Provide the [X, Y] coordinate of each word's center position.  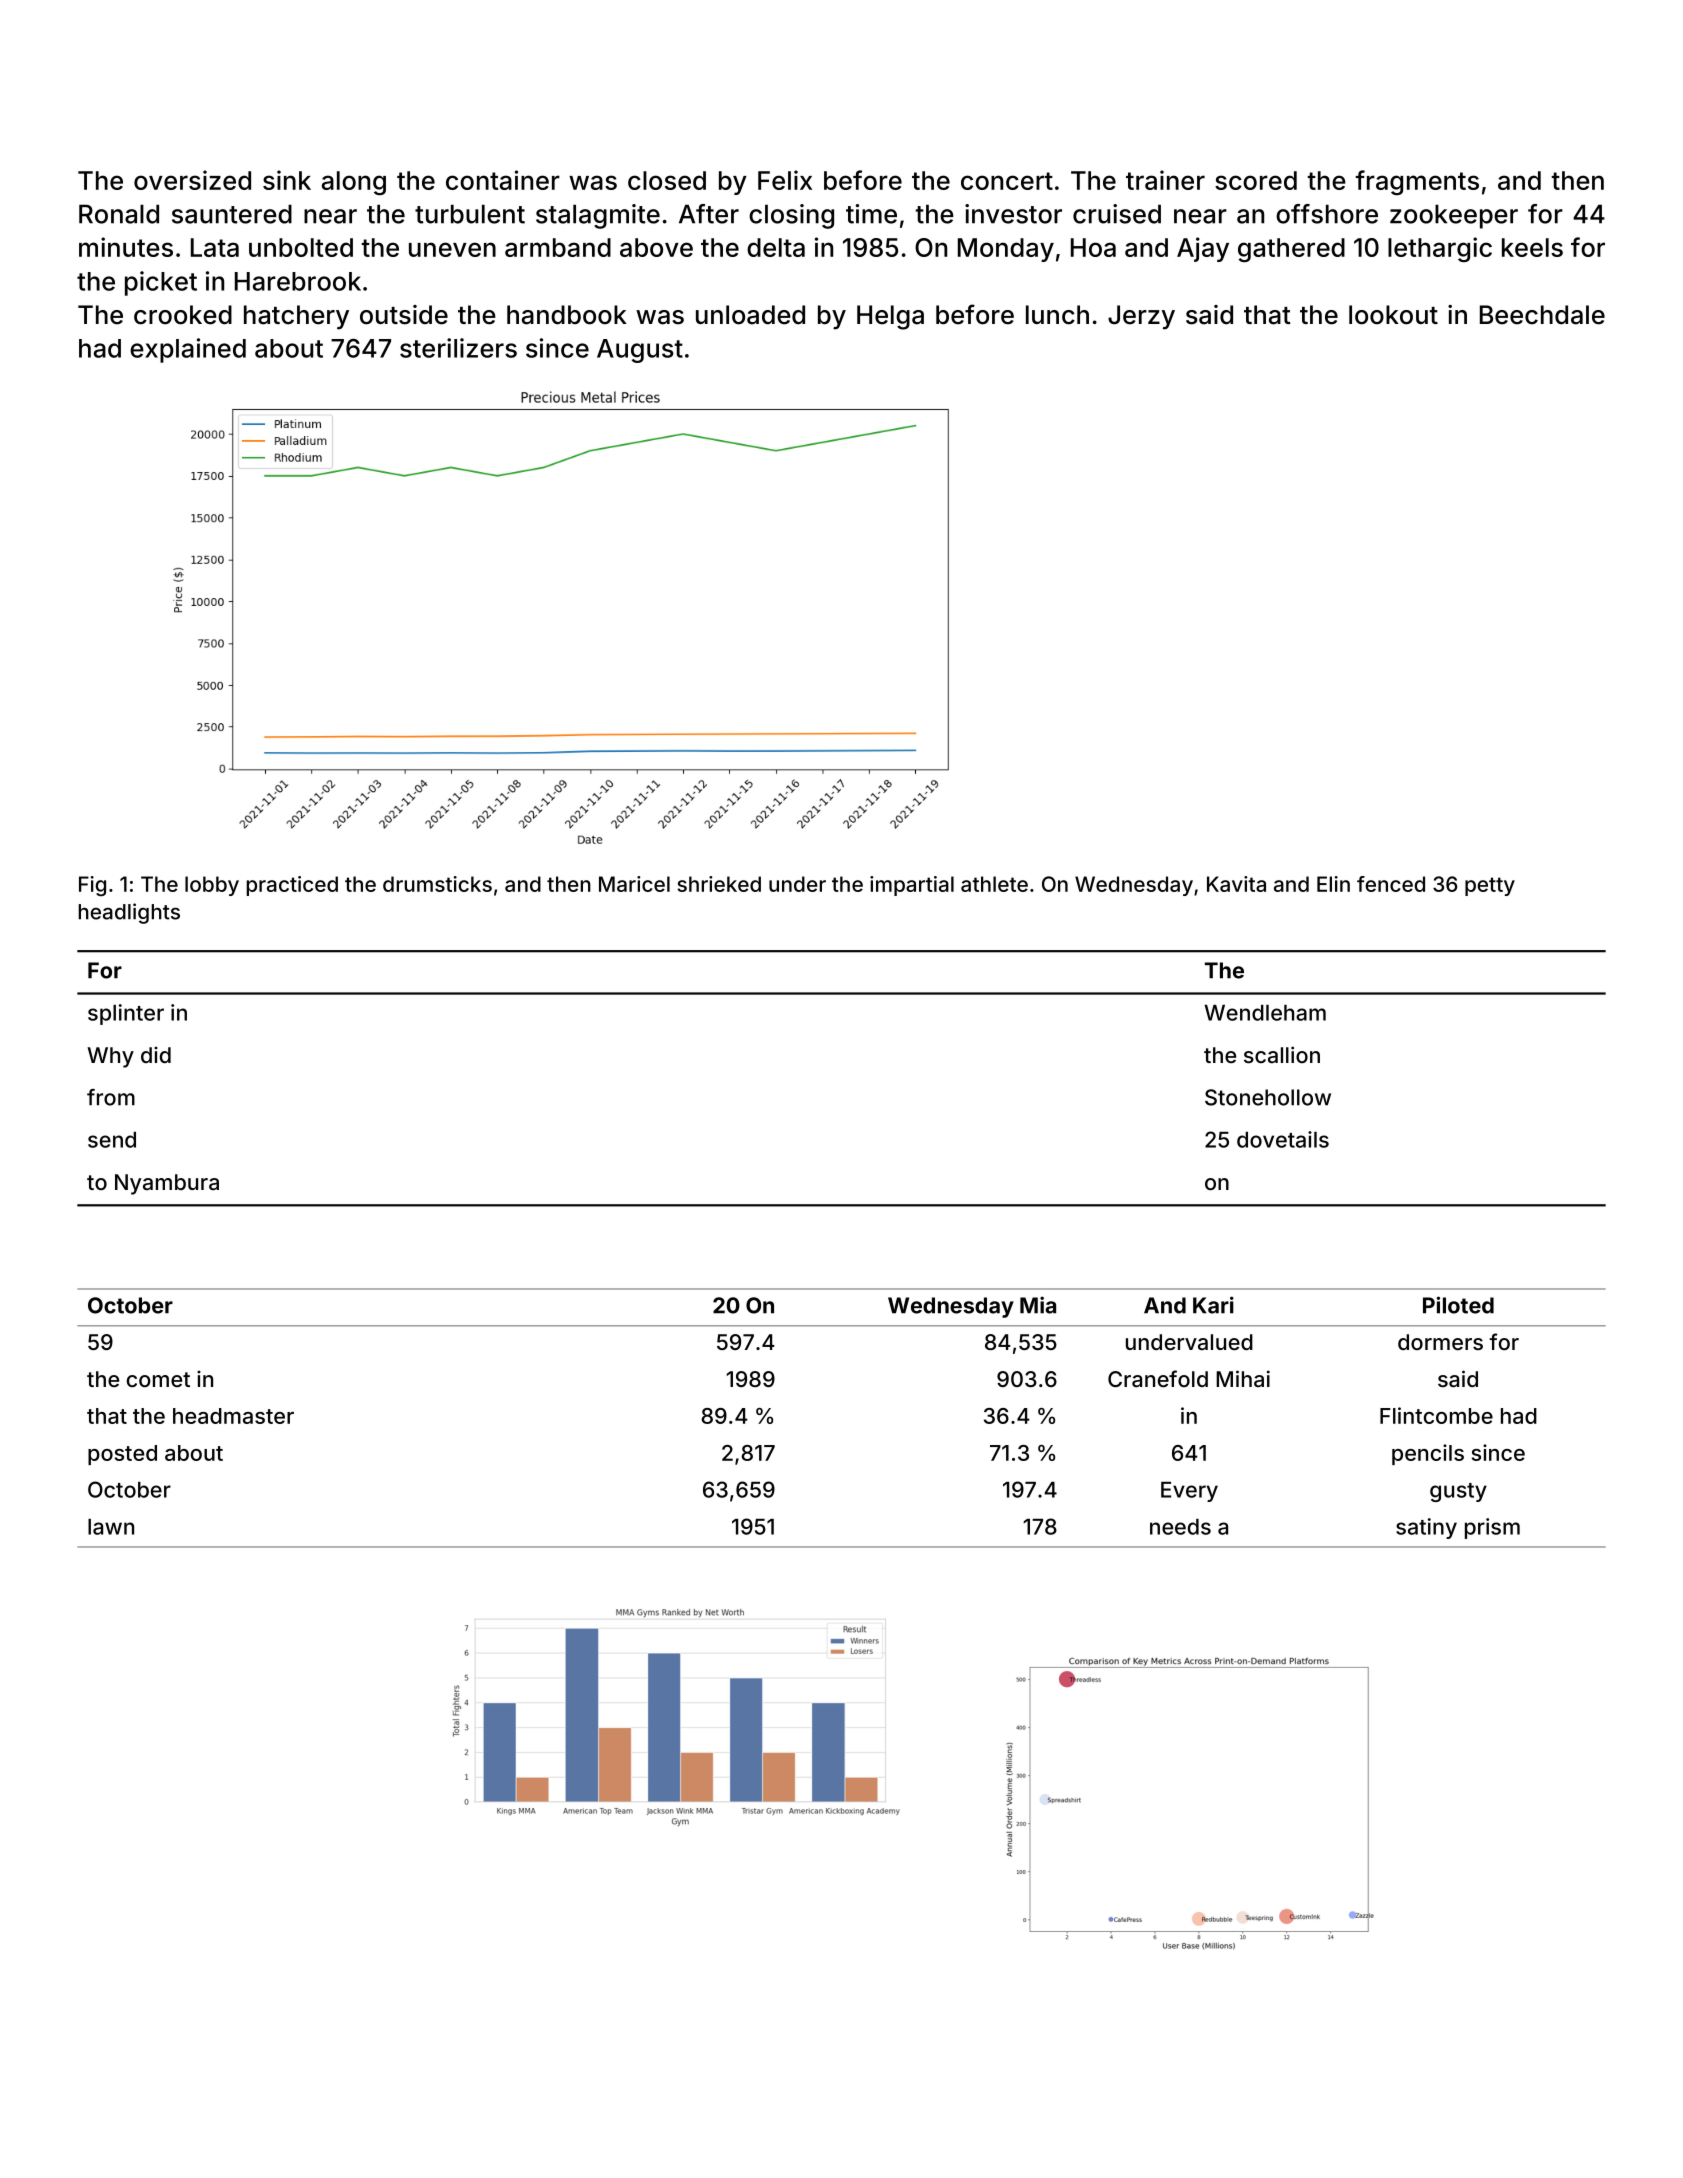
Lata [215, 247]
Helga [890, 317]
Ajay [1203, 249]
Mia [1038, 1305]
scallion [1282, 1054]
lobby [212, 886]
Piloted [1458, 1305]
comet [158, 1379]
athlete [994, 884]
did [156, 1055]
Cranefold [1158, 1379]
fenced [1391, 884]
